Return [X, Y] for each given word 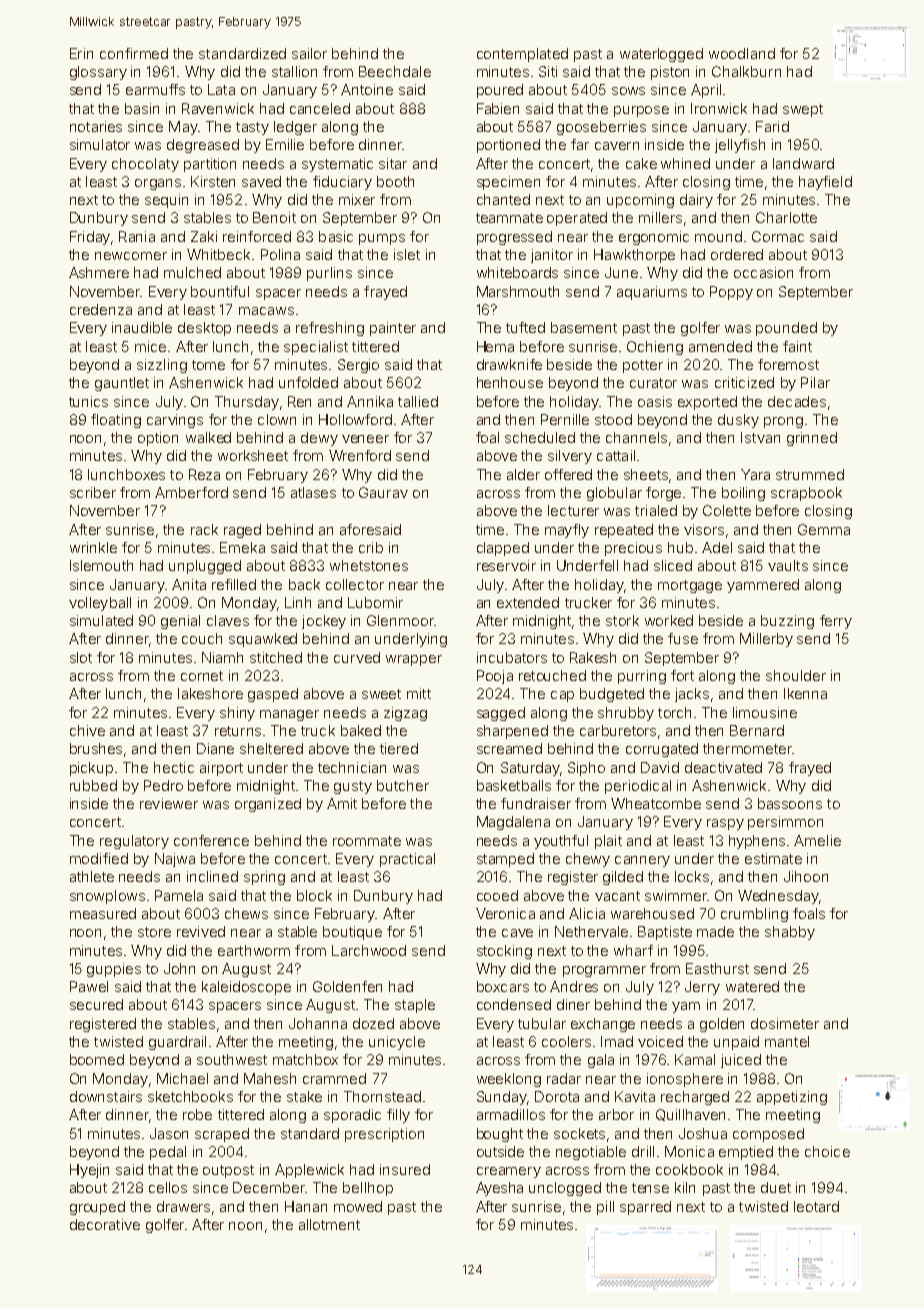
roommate [367, 841]
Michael [182, 1078]
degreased [203, 146]
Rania [137, 236]
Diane [215, 748]
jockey [324, 622]
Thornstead [382, 1096]
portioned [508, 146]
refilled [234, 584]
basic [336, 236]
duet [776, 1187]
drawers [183, 1206]
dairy [696, 201]
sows [628, 91]
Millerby [766, 640]
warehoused [652, 913]
